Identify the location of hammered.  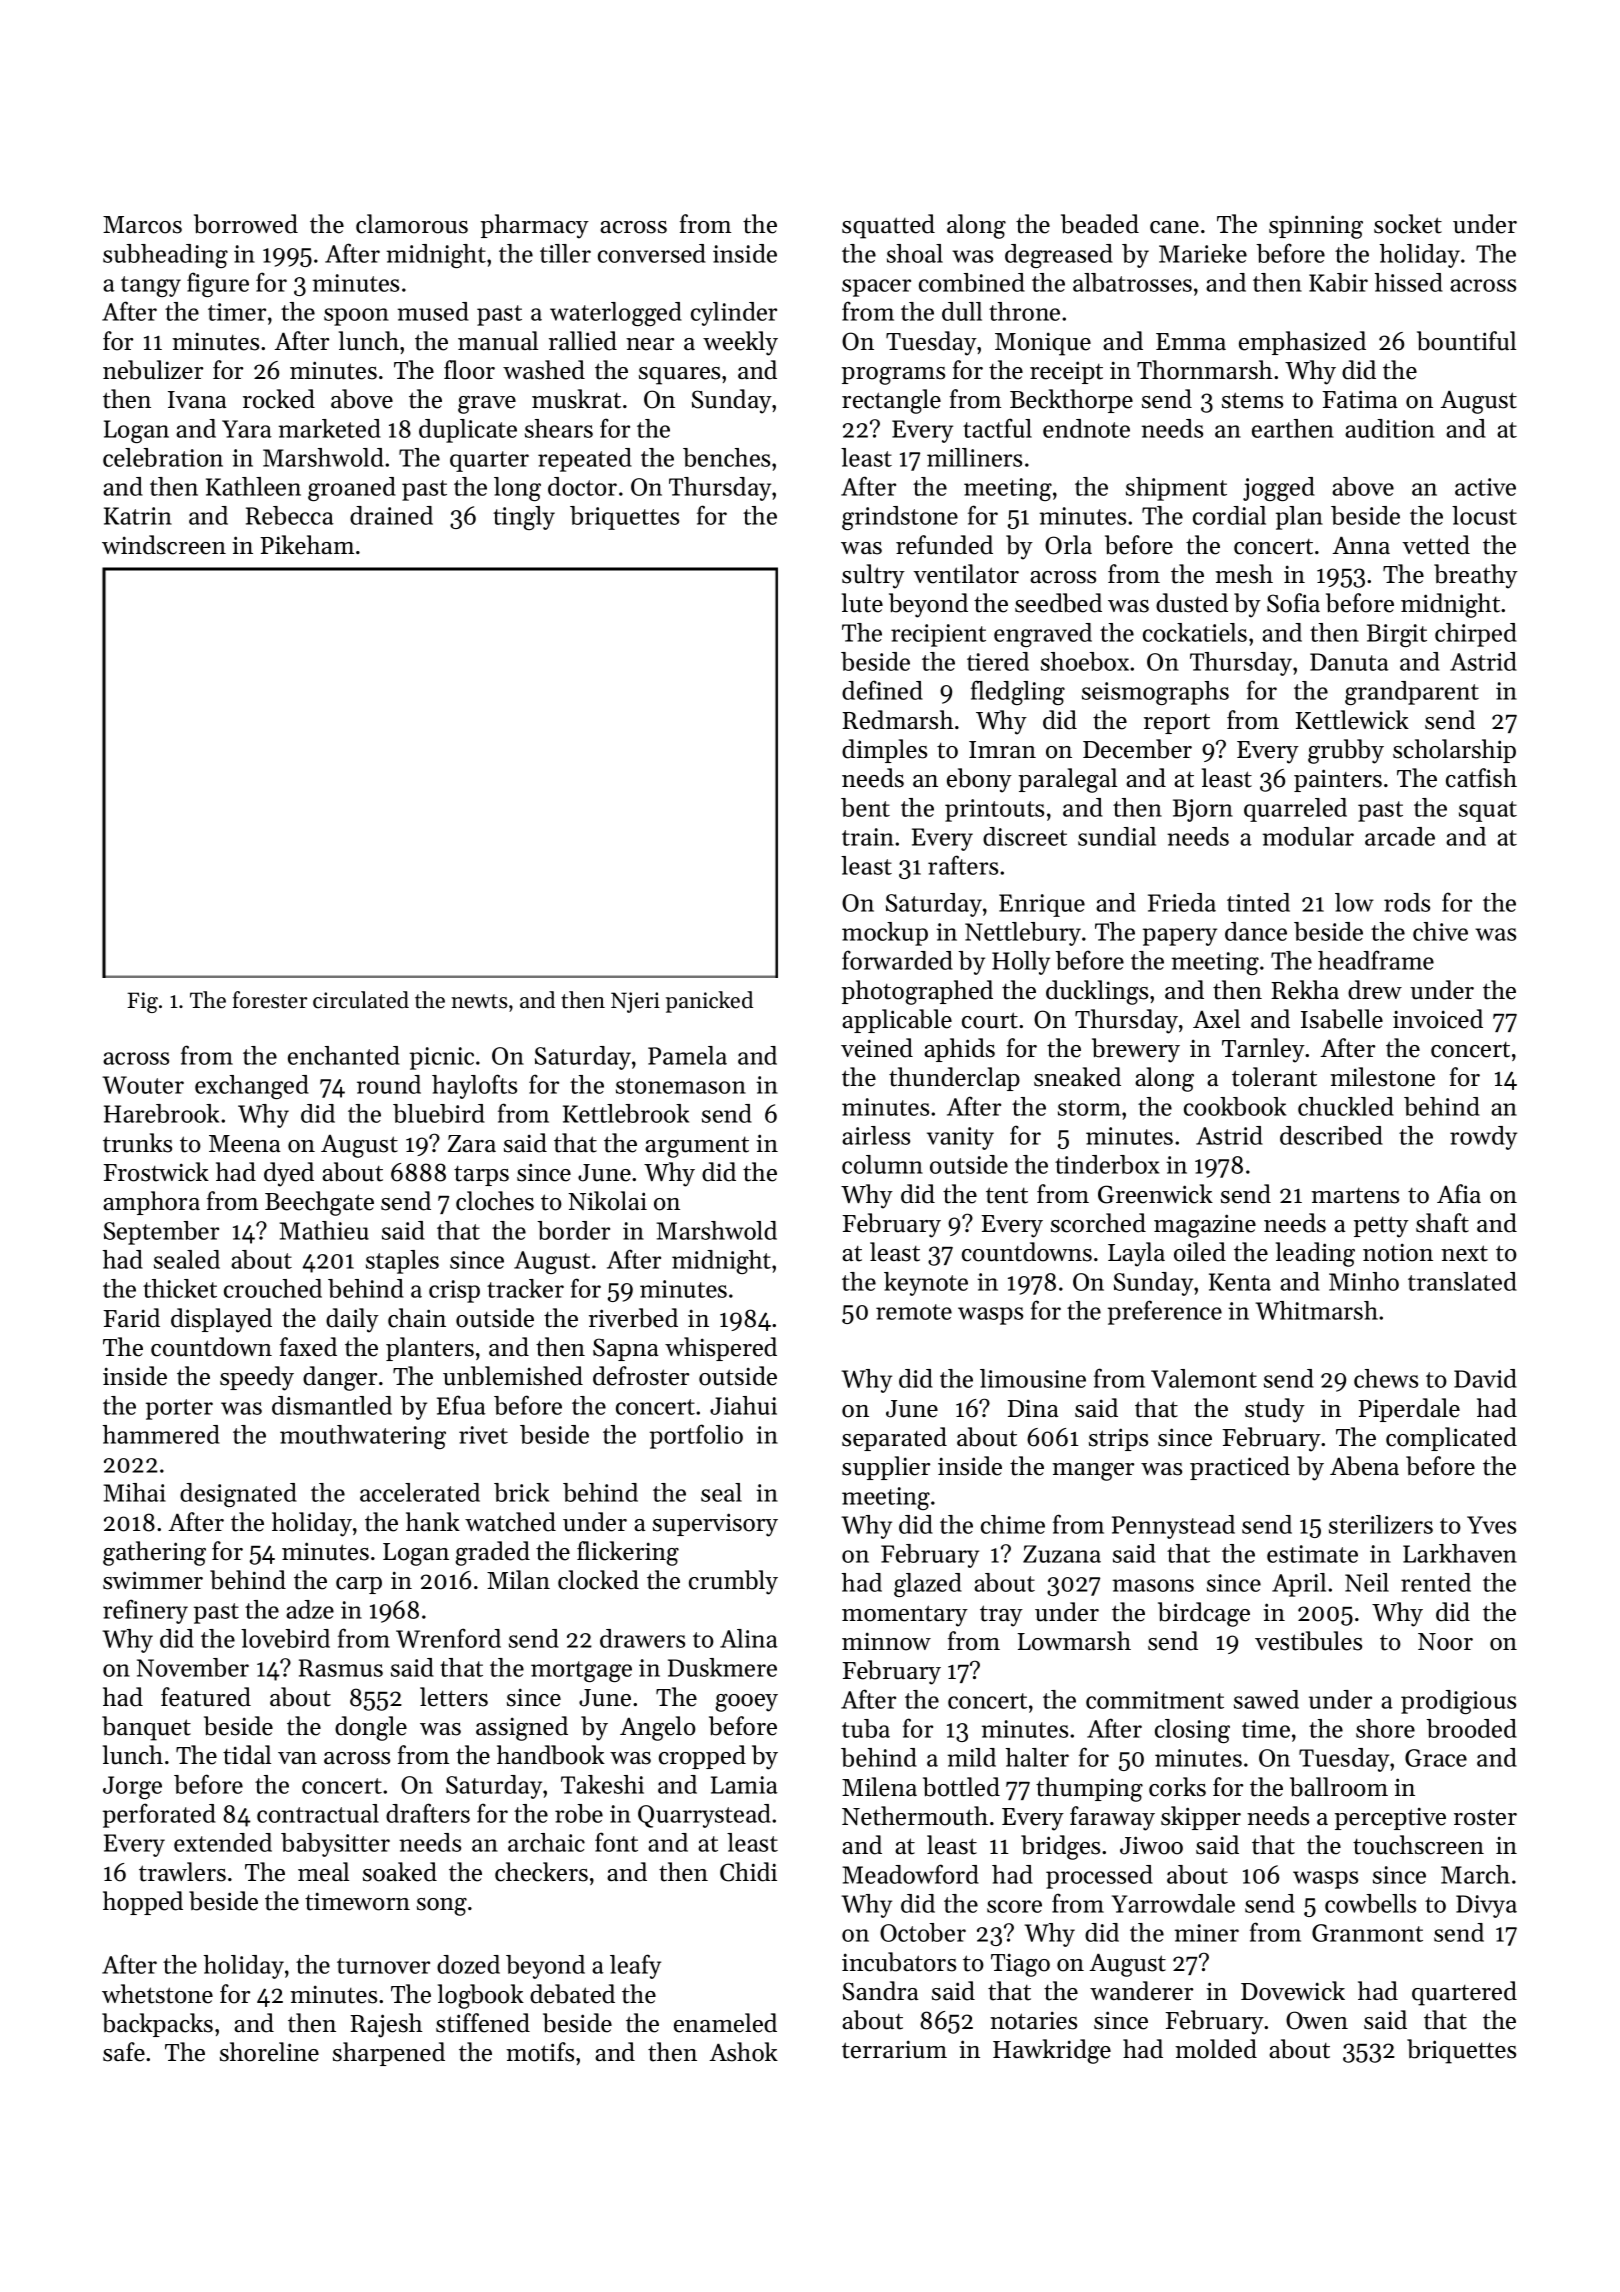
(161, 1434).
